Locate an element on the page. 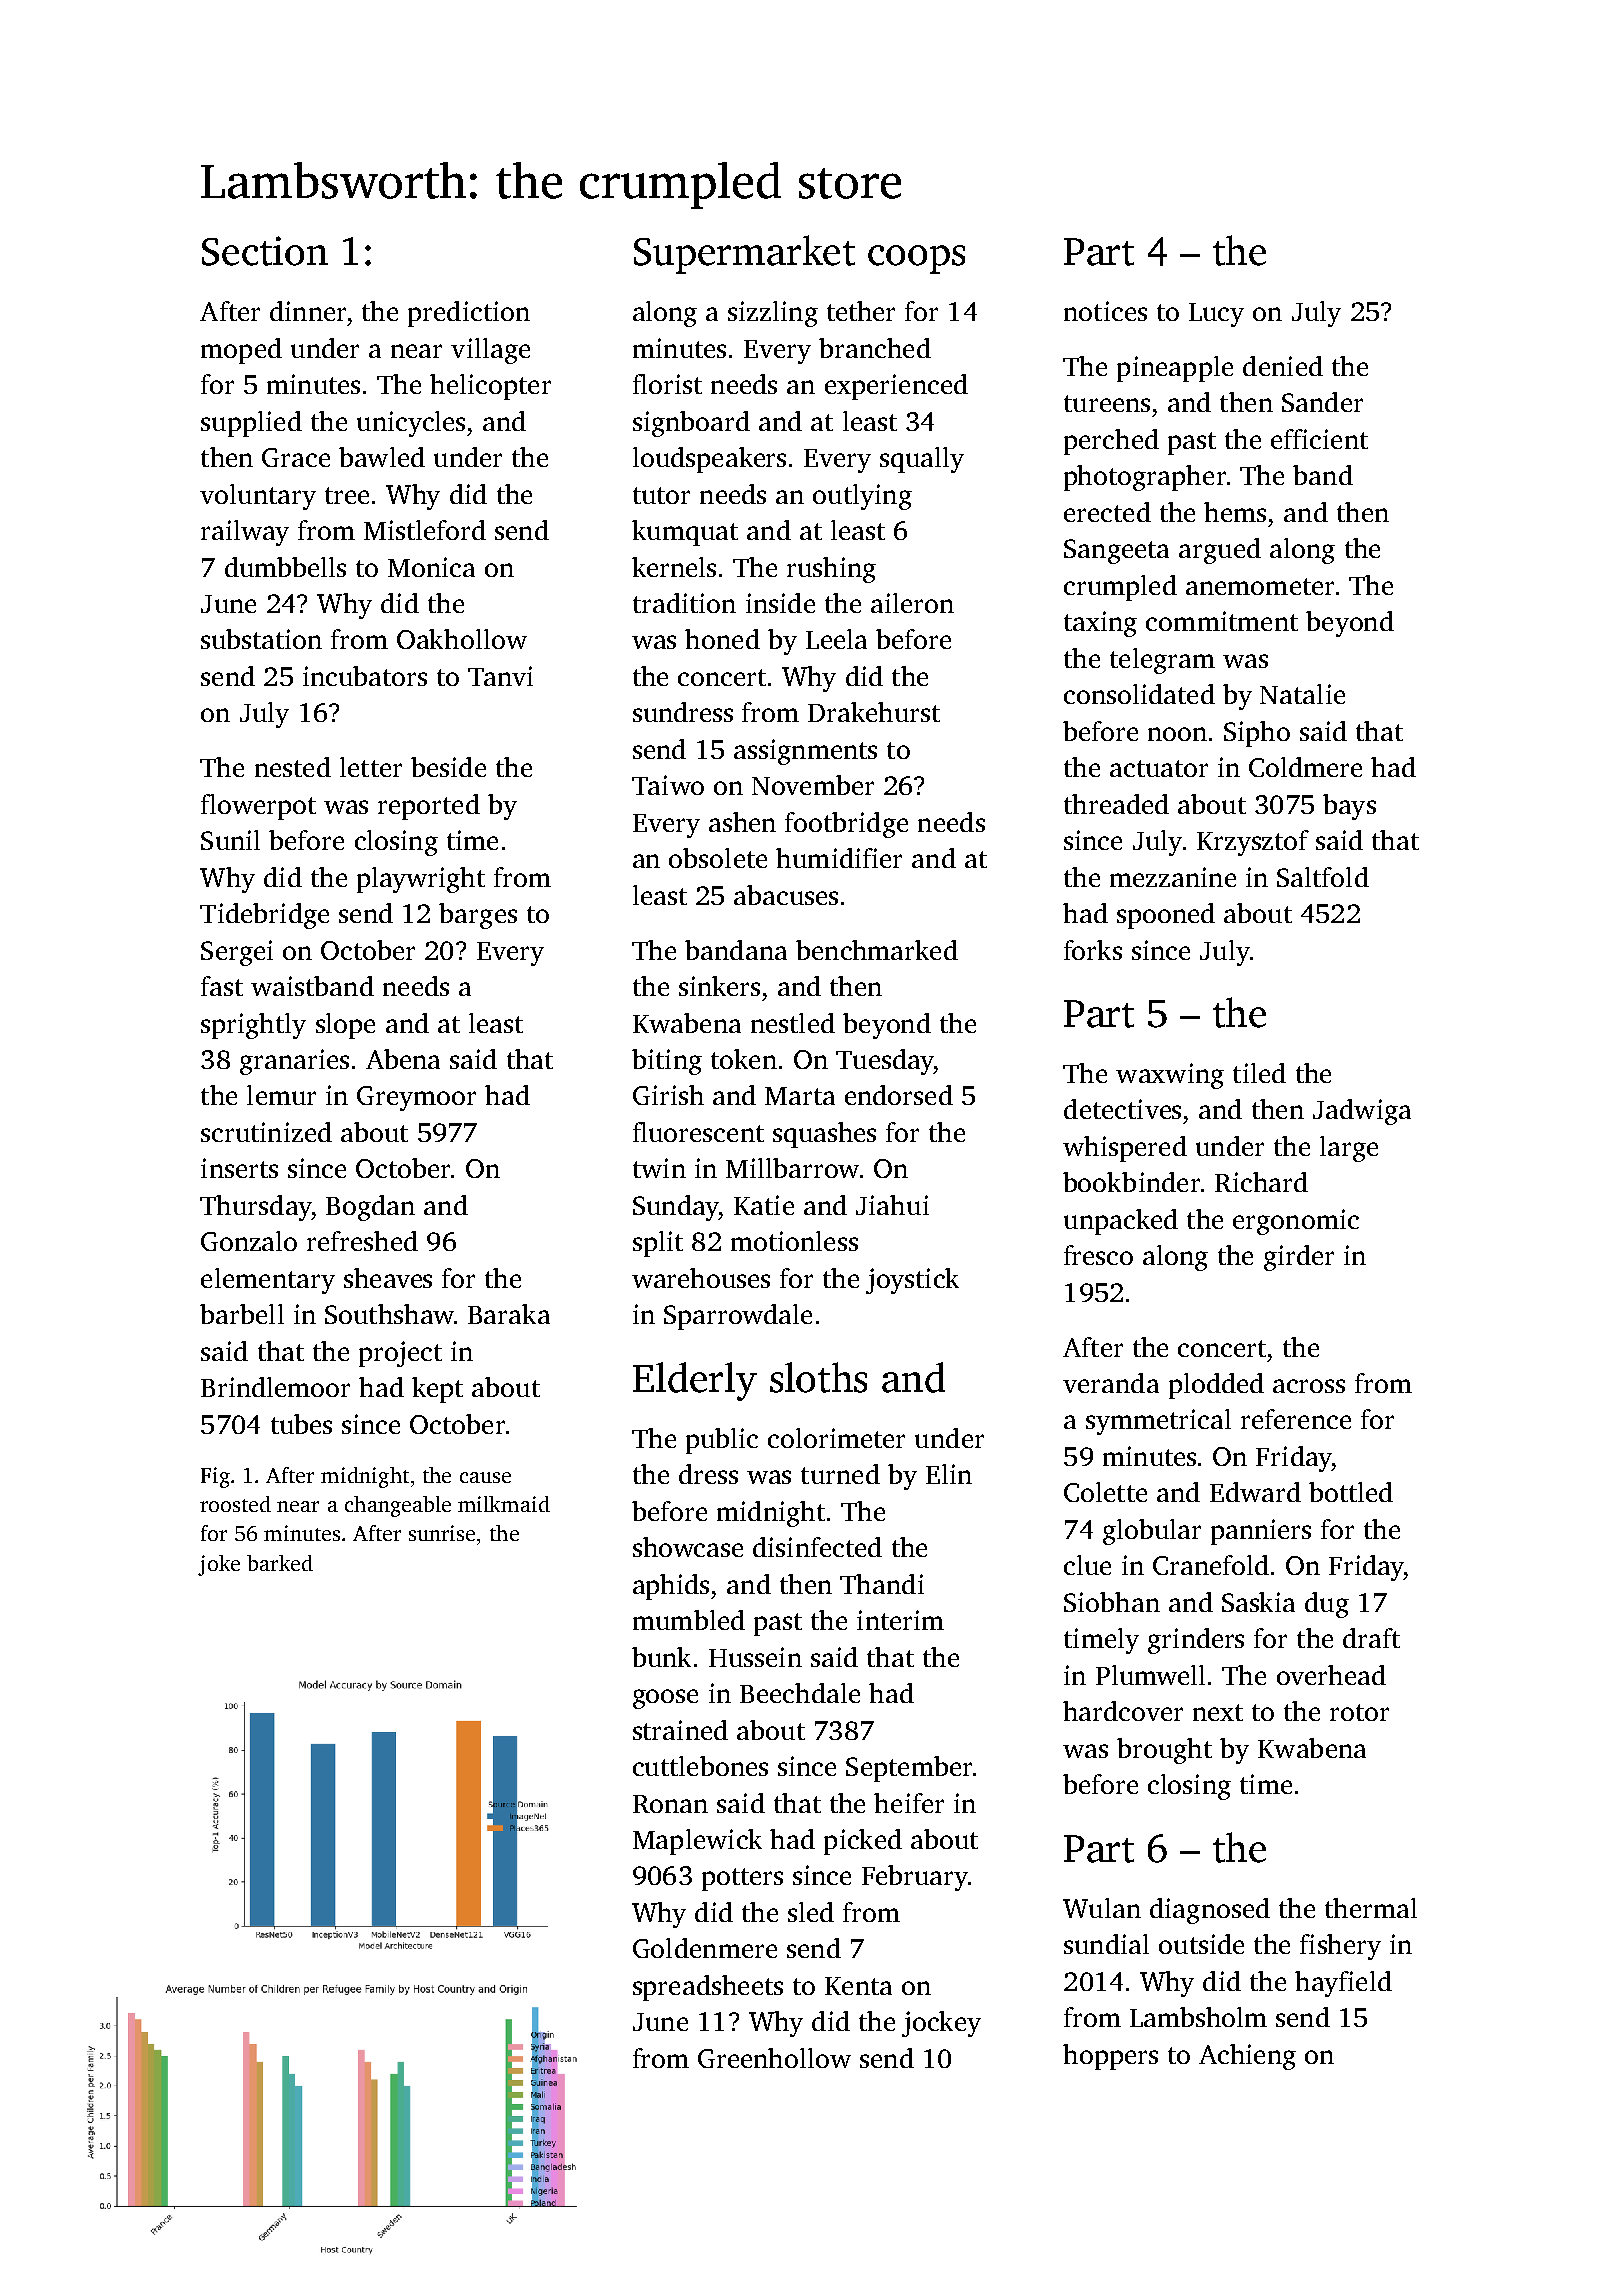 This image has width=1620, height=2292. barges is located at coordinates (478, 916).
